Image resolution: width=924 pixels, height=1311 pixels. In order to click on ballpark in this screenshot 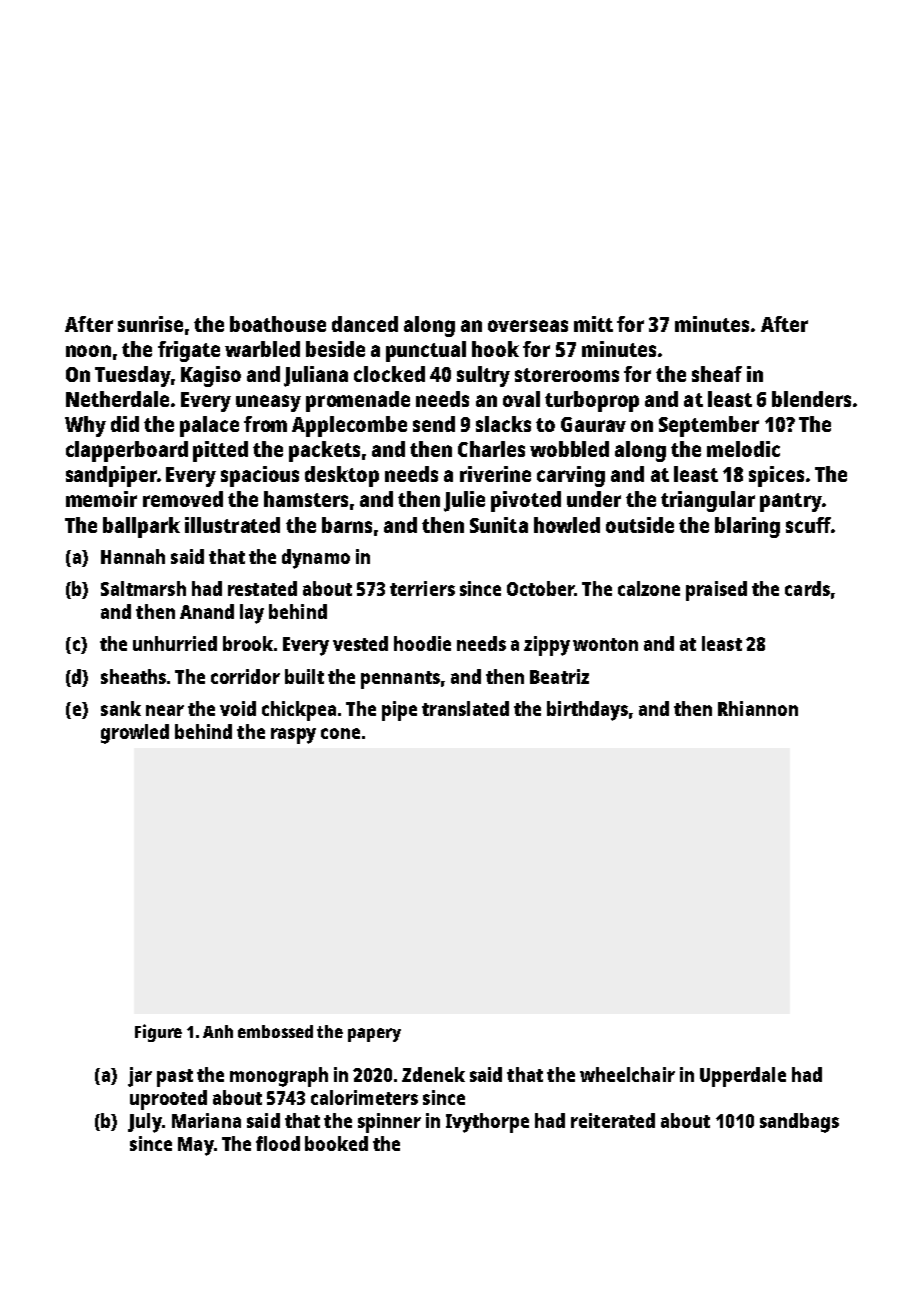, I will do `click(141, 527)`.
